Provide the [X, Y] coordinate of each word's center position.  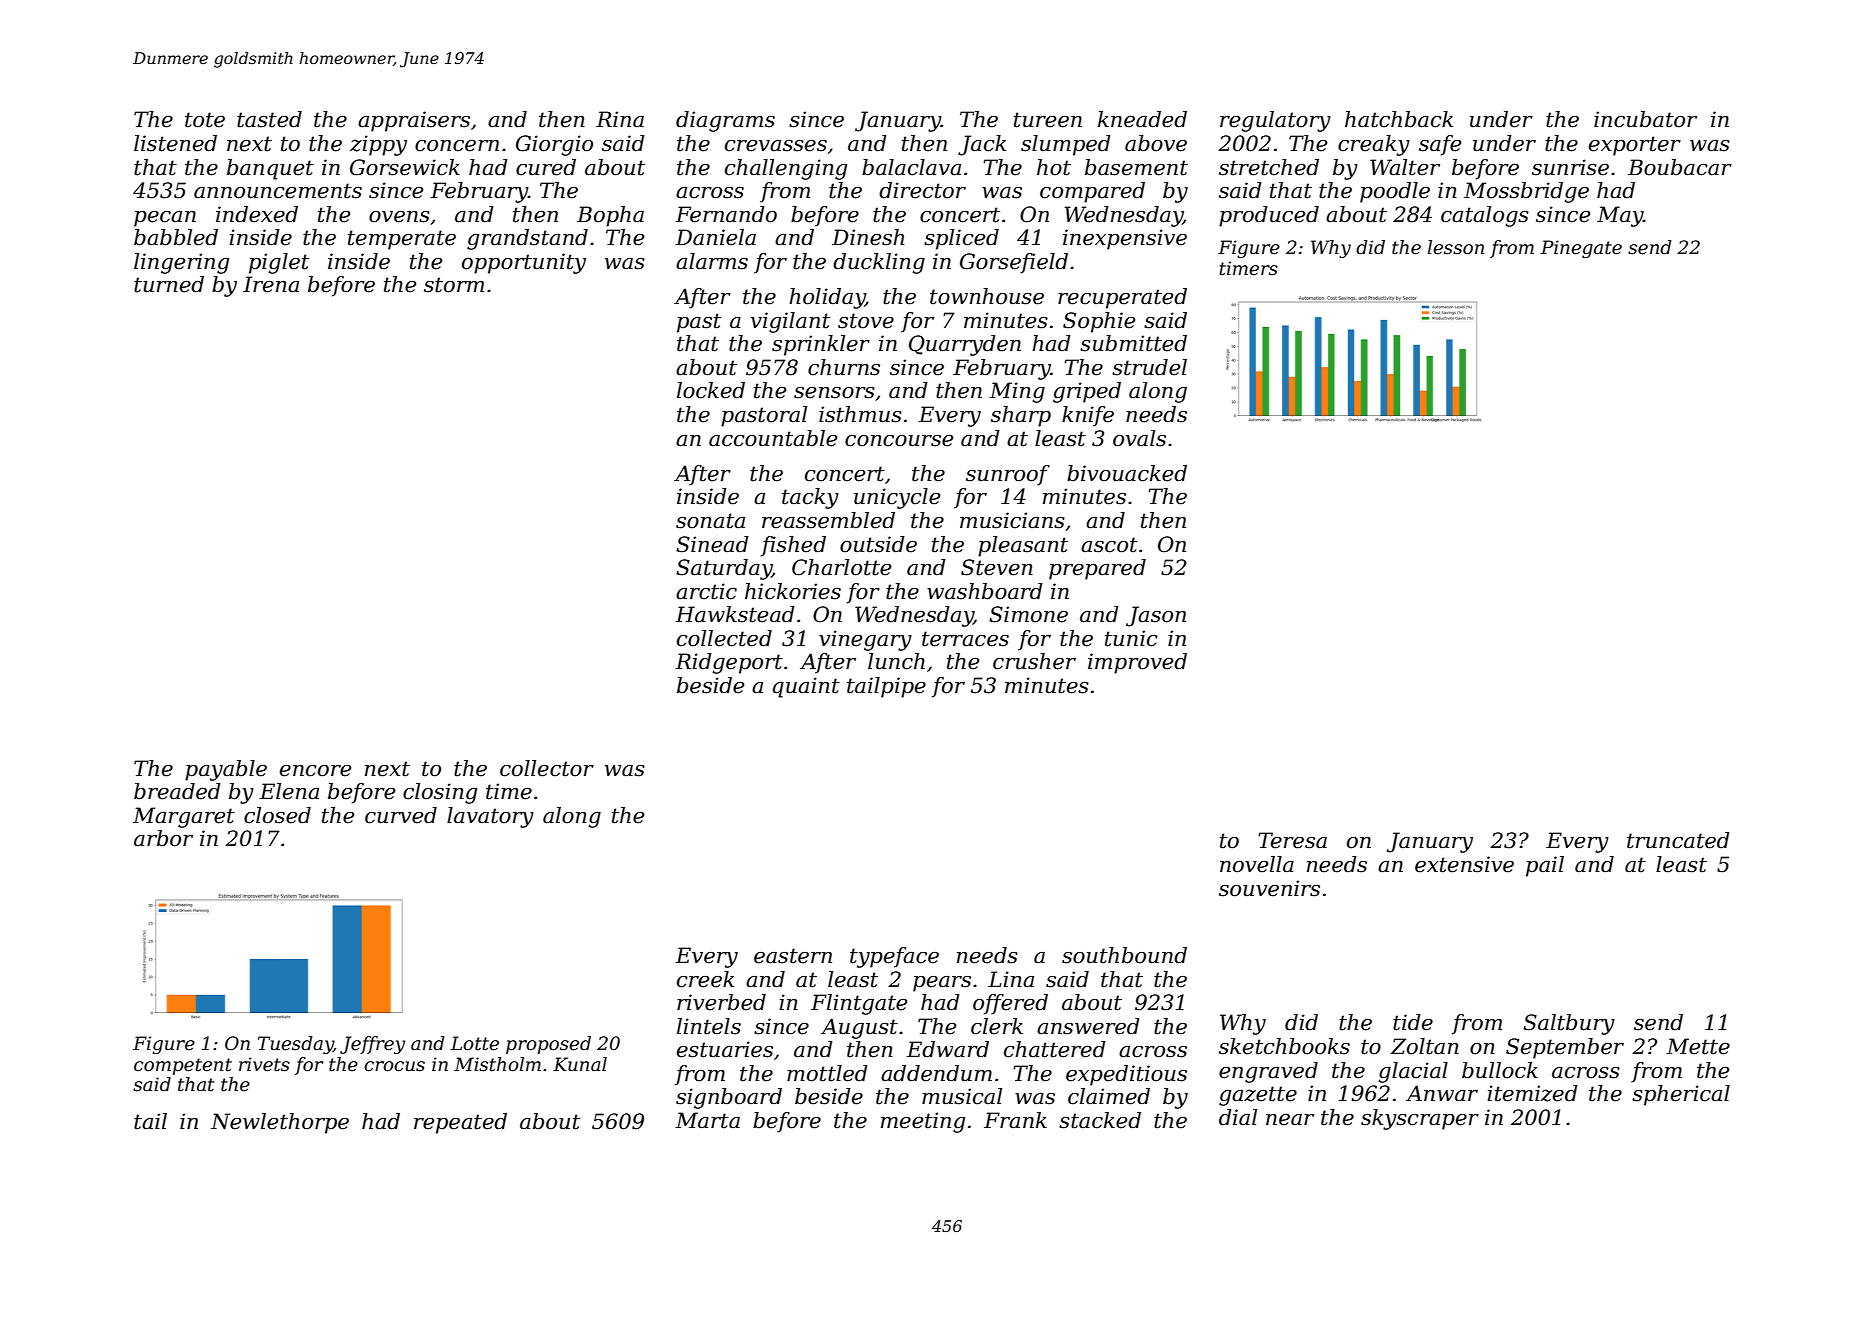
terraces [965, 639]
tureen [1048, 120]
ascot [1109, 545]
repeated [460, 1123]
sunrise [1570, 167]
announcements [278, 191]
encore [315, 771]
